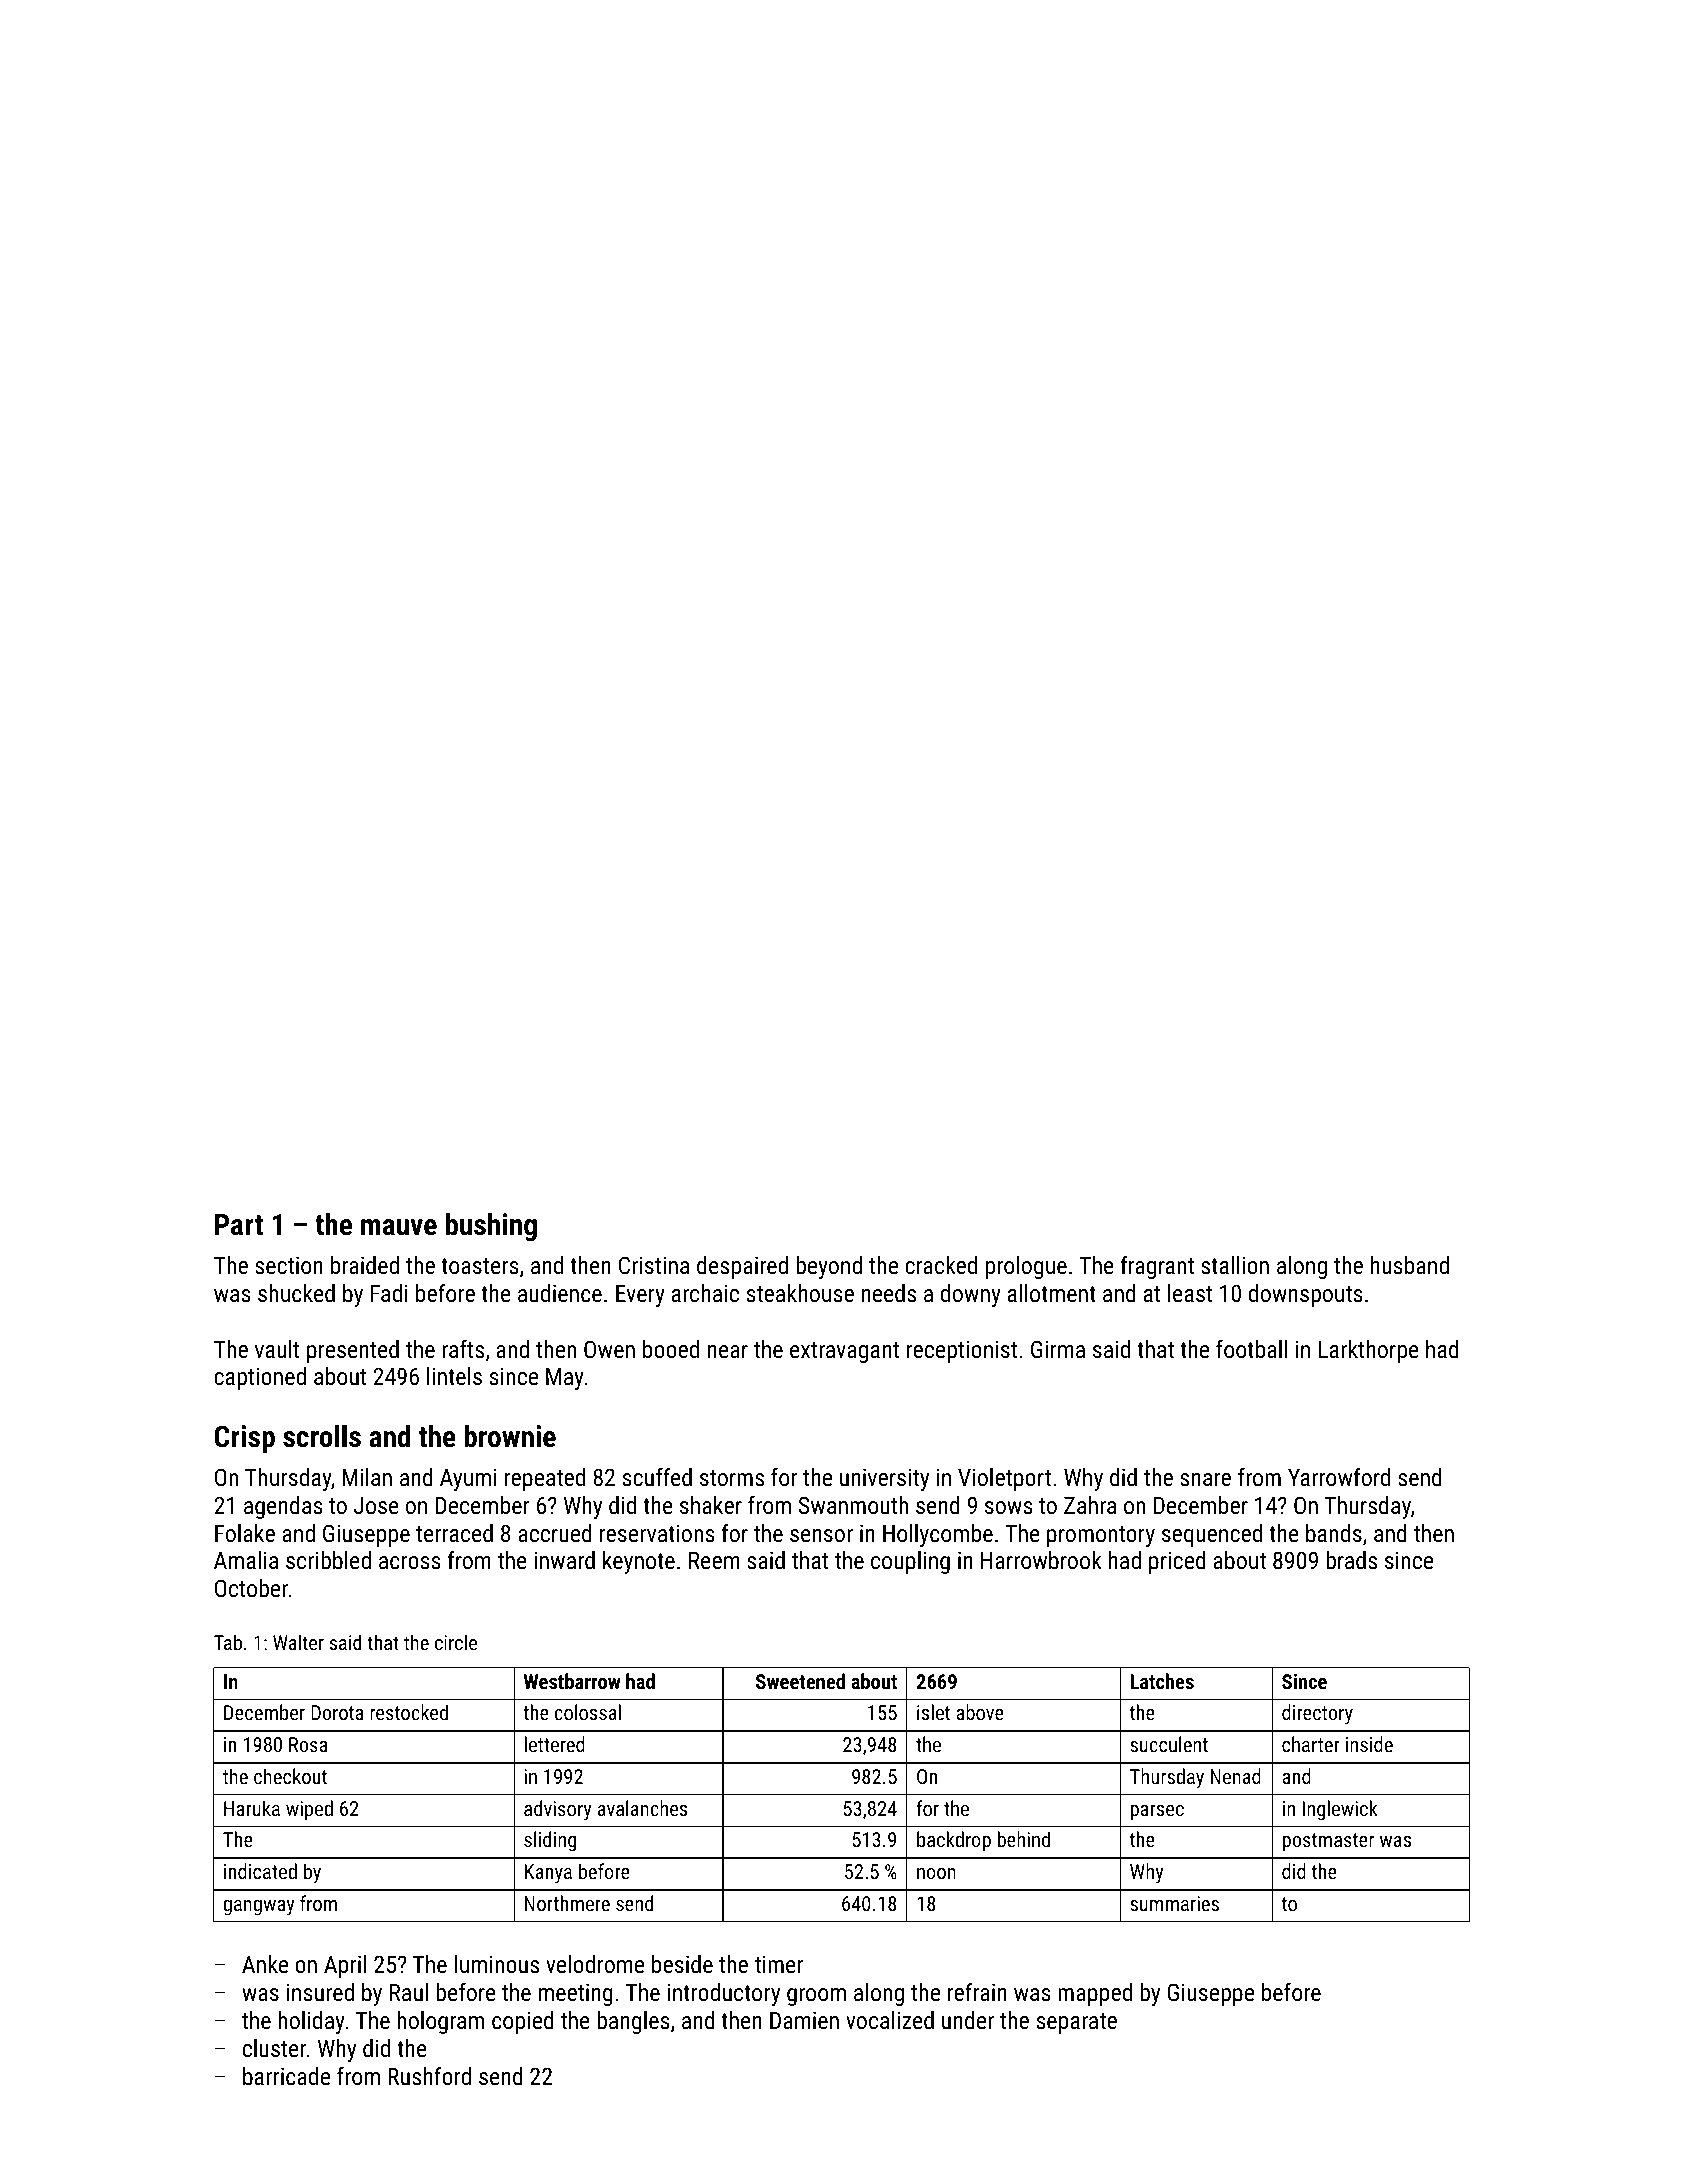  I want to click on downspouts, so click(1306, 1295).
